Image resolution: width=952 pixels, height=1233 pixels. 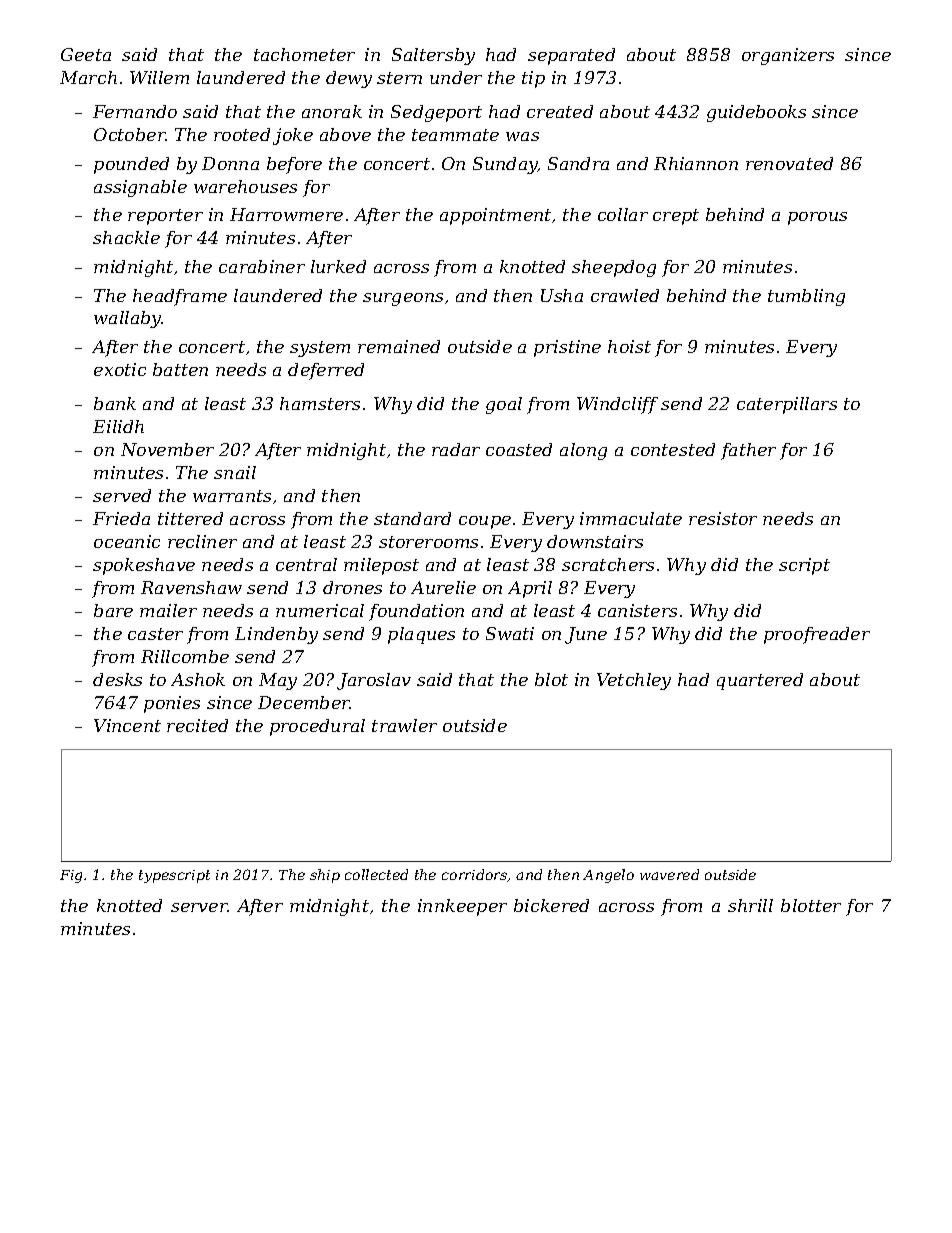 What do you see at coordinates (562, 295) in the image?
I see `Usha` at bounding box center [562, 295].
